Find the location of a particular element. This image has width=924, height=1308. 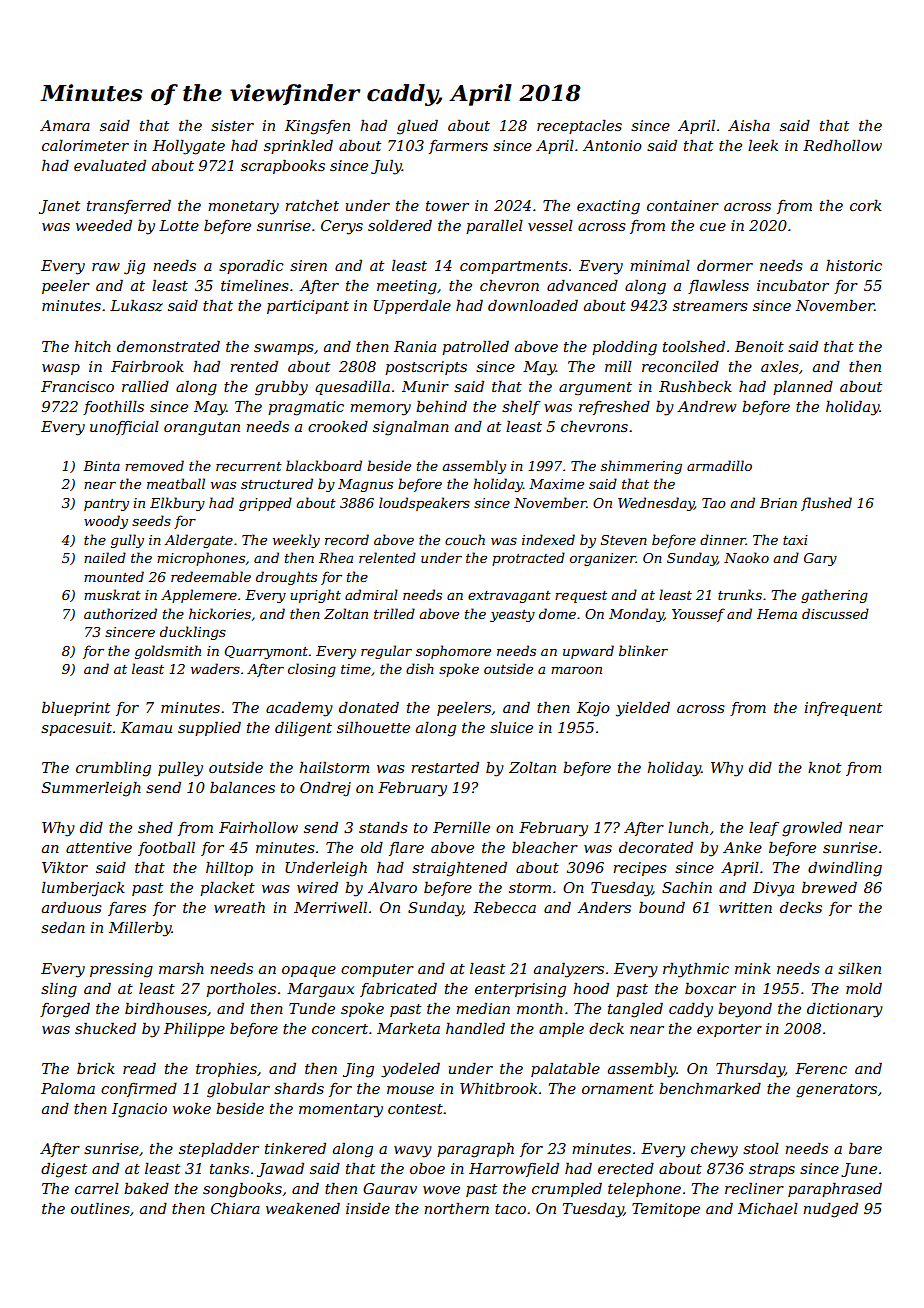

Binta is located at coordinates (101, 466).
